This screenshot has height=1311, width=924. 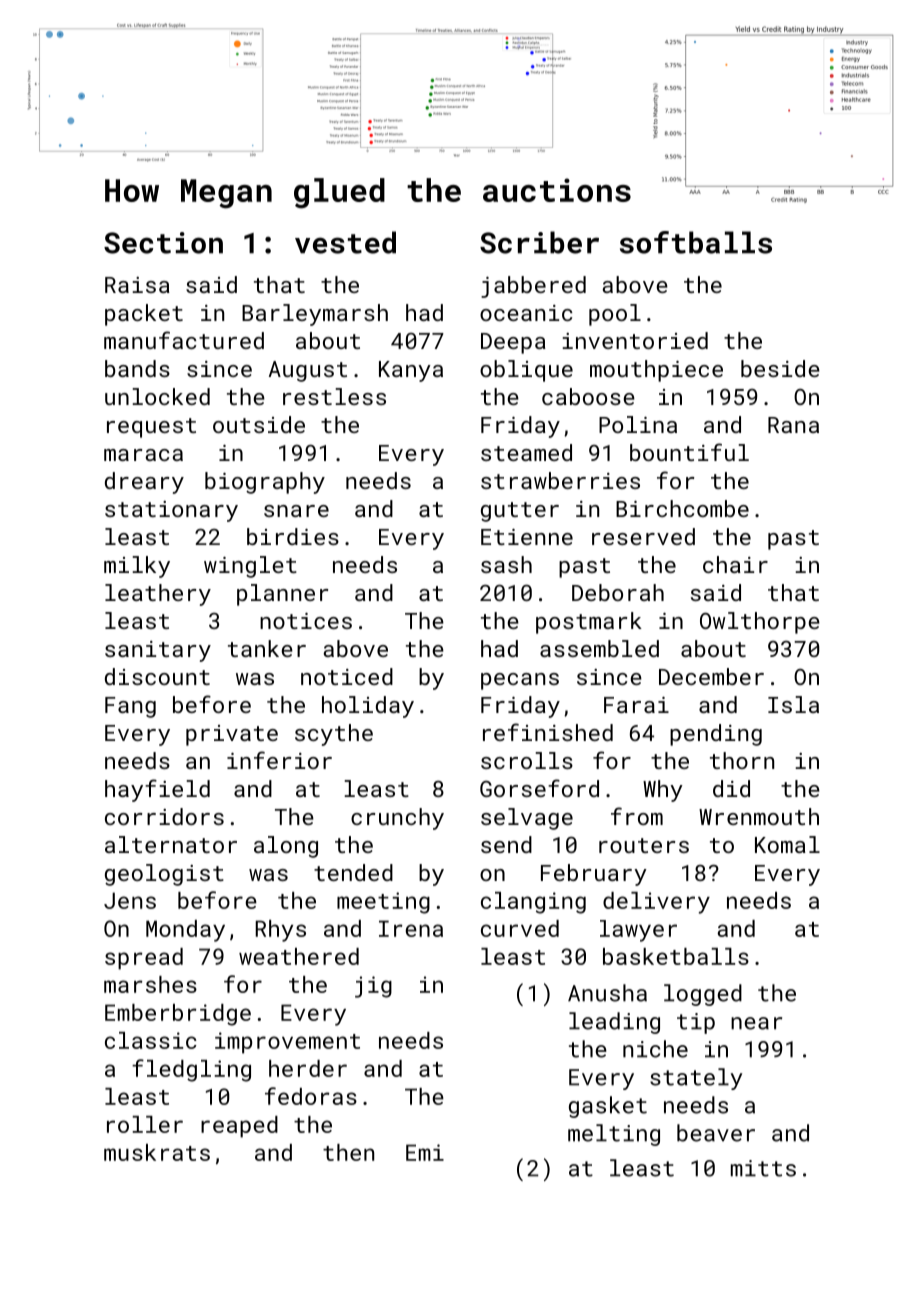 I want to click on spread, so click(x=144, y=959).
